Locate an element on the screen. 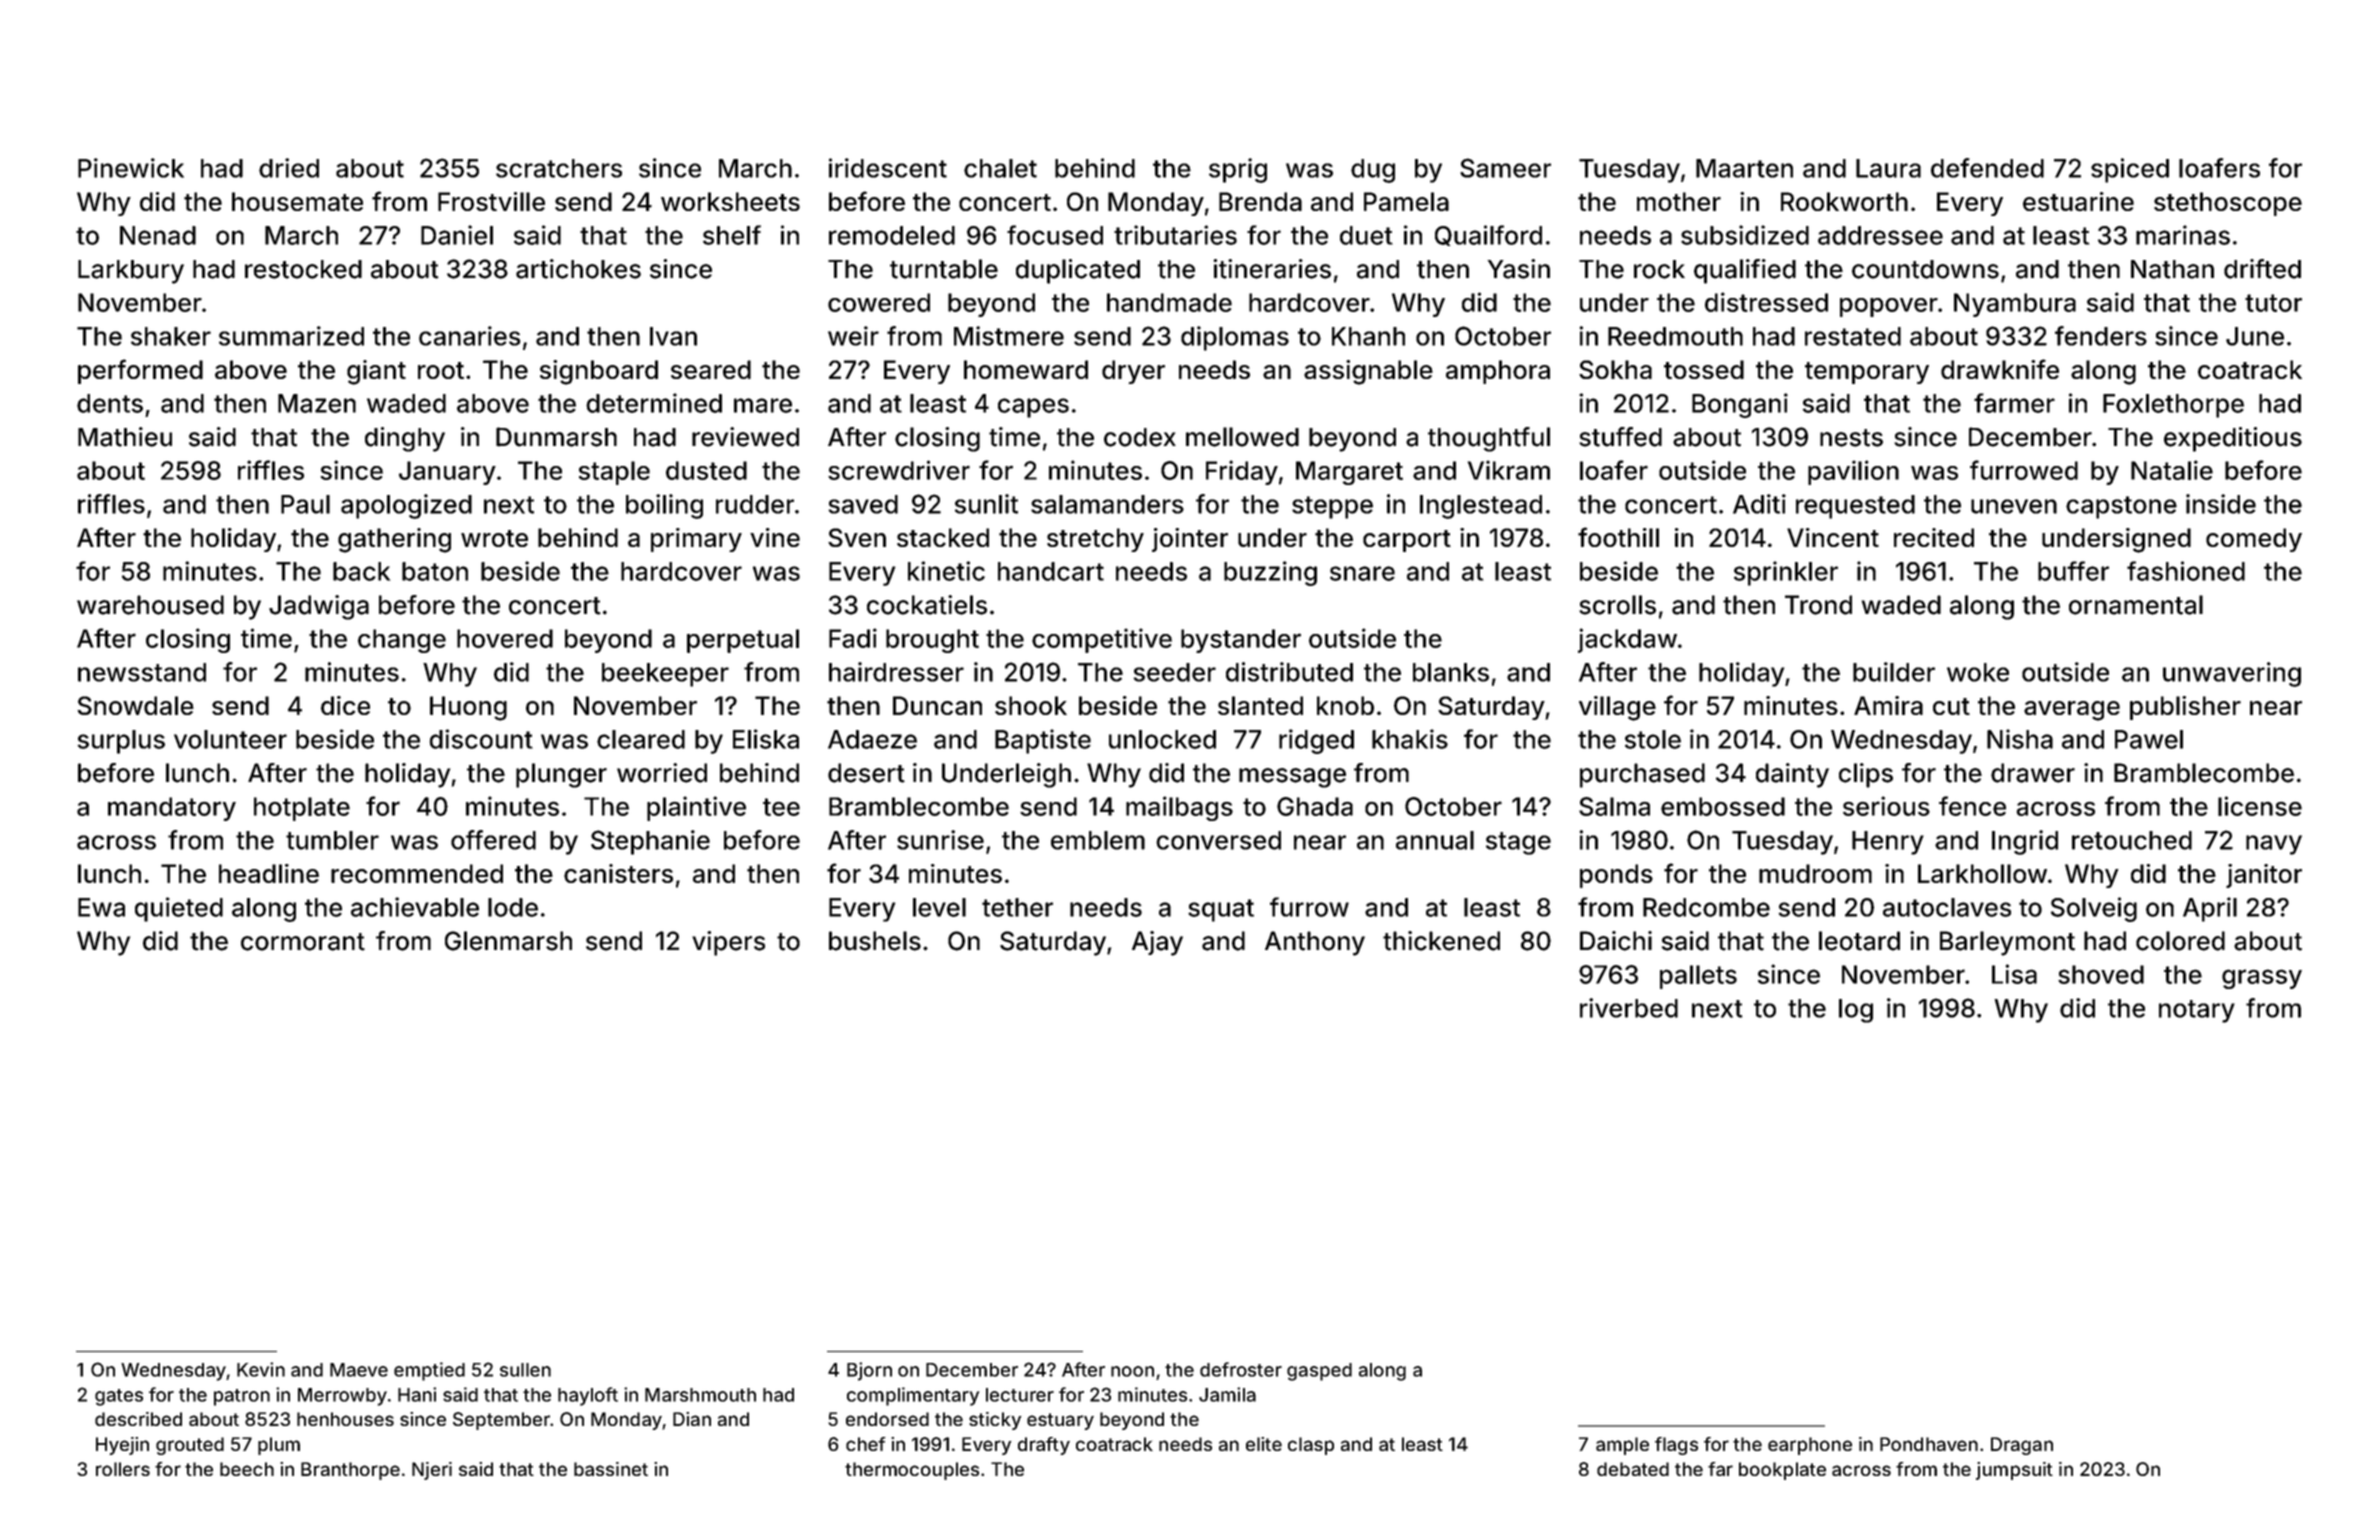 This screenshot has height=1539, width=2379. Dragan is located at coordinates (2022, 1446).
